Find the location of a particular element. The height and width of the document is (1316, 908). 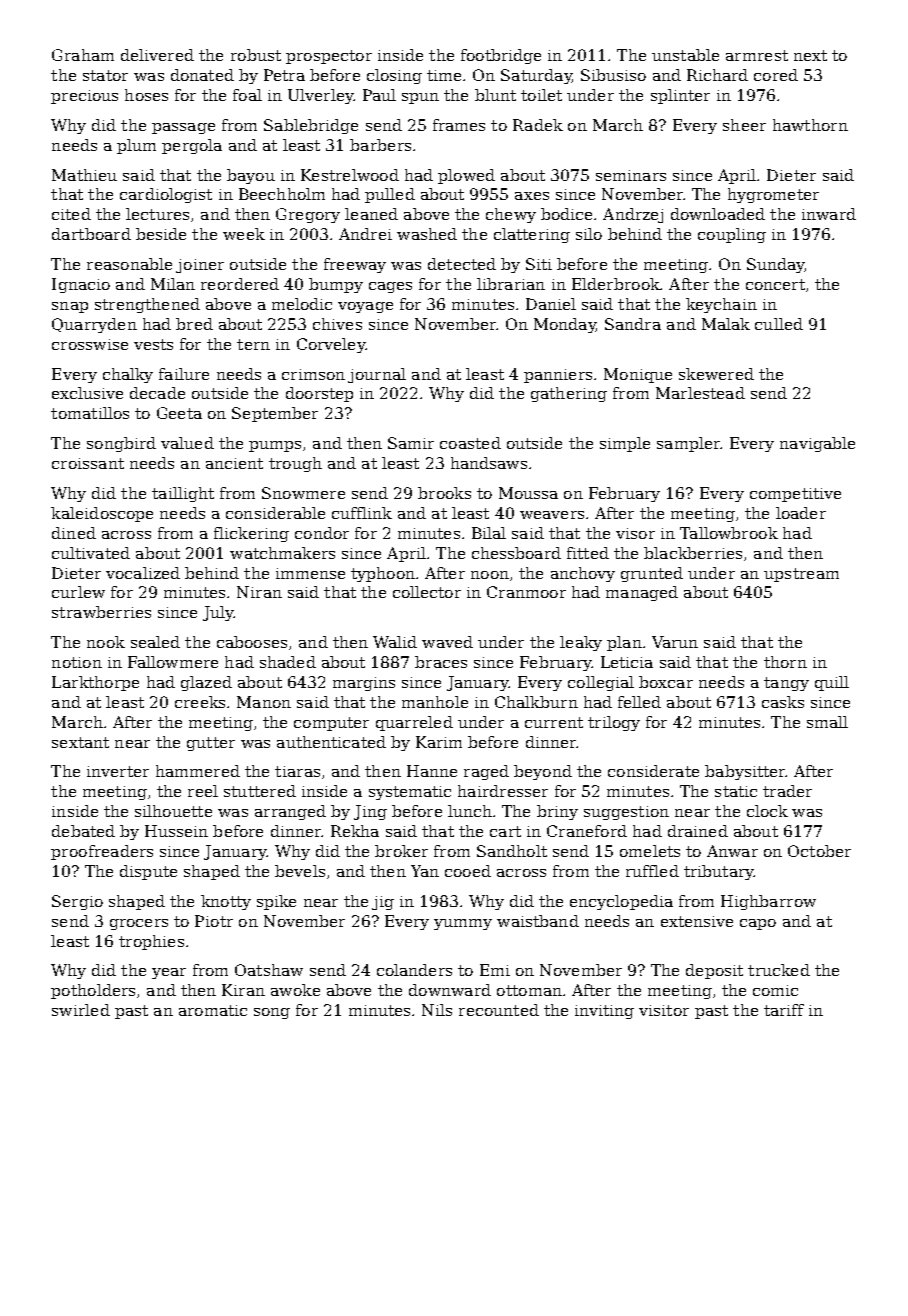

trader is located at coordinates (787, 791).
